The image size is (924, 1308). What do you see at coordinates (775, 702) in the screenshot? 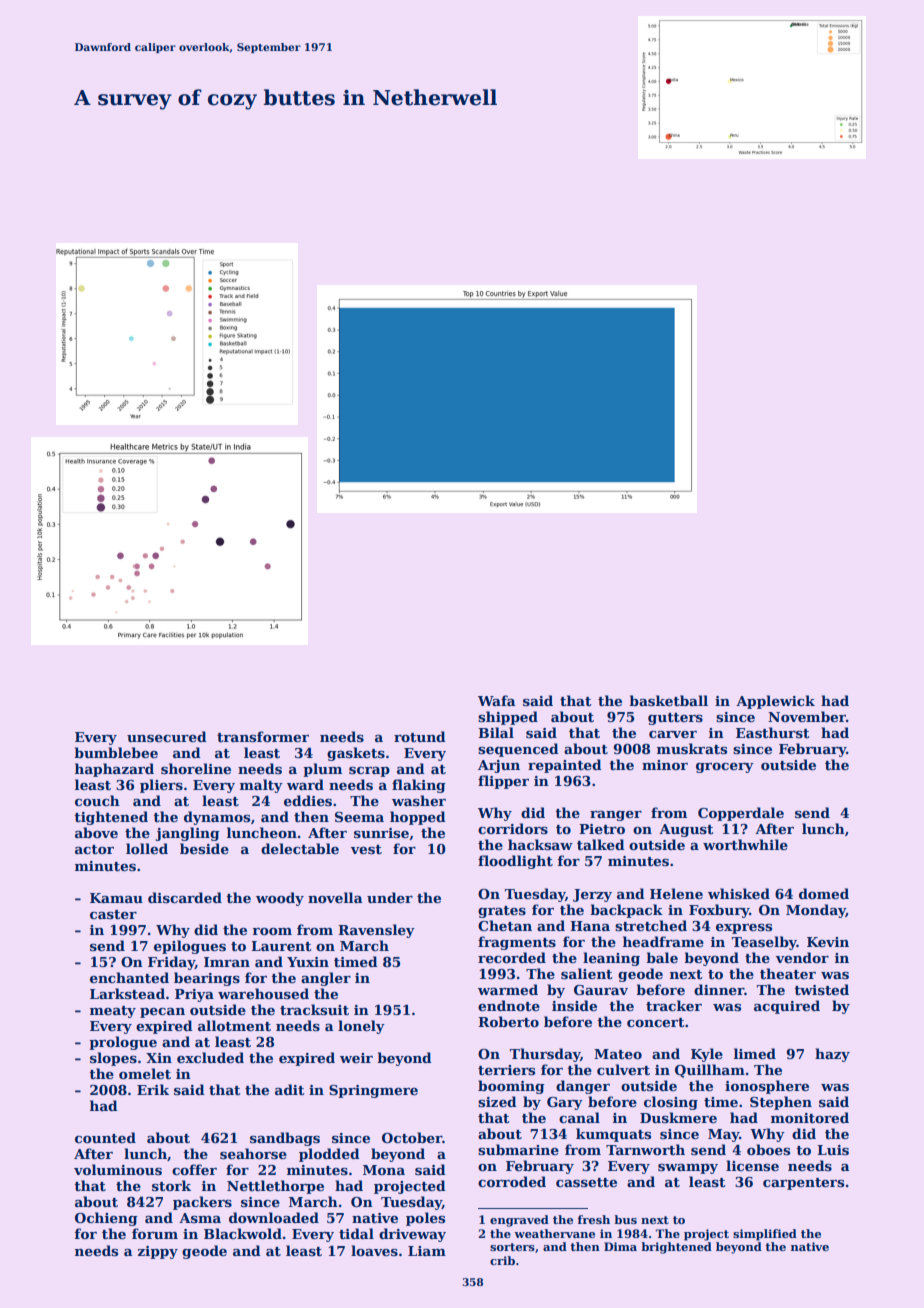
I see `Applewick` at bounding box center [775, 702].
